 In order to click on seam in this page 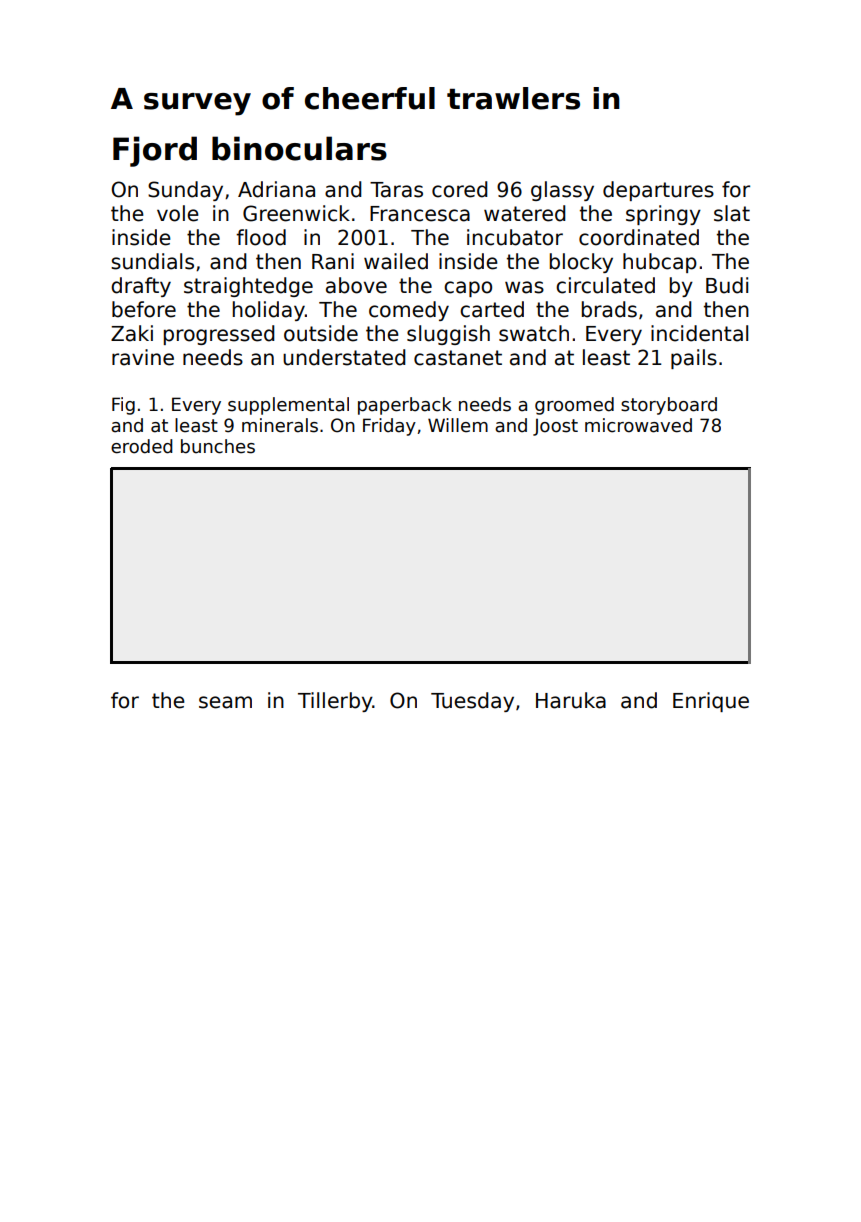, I will do `click(225, 702)`.
